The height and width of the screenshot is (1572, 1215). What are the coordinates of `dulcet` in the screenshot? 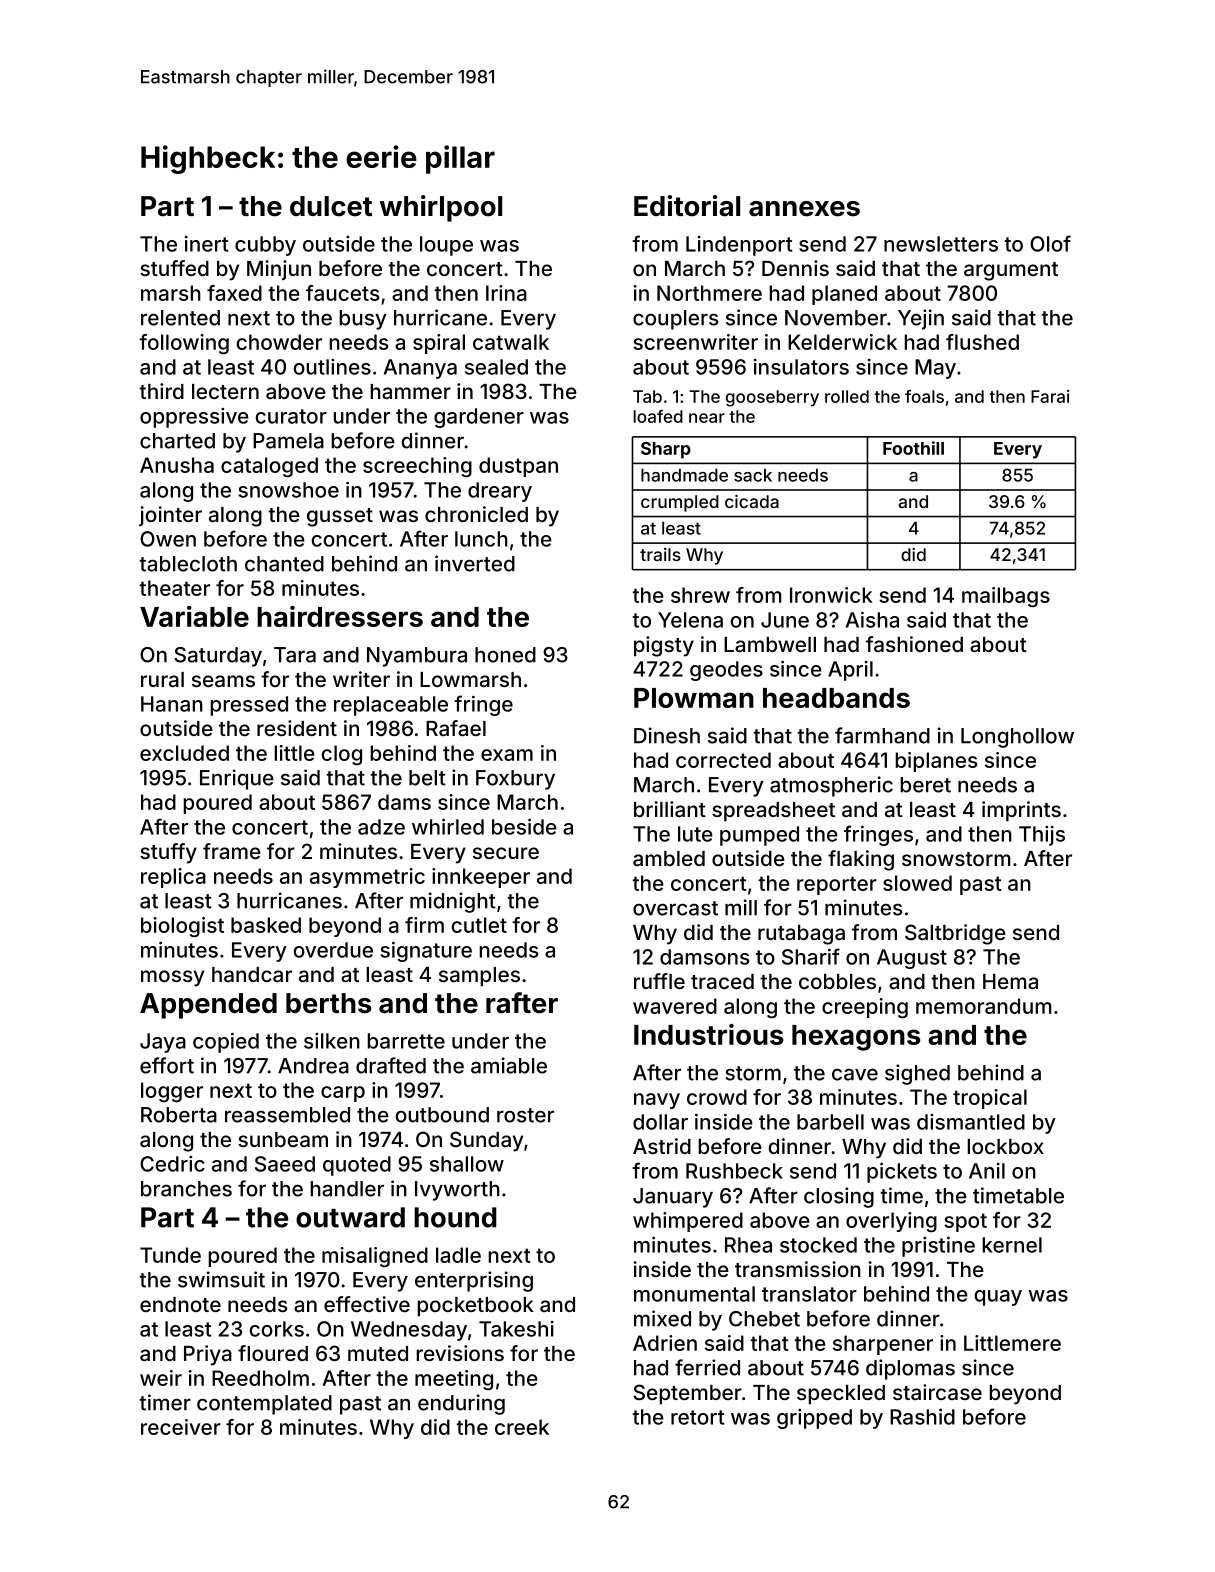 It's located at (331, 206).
